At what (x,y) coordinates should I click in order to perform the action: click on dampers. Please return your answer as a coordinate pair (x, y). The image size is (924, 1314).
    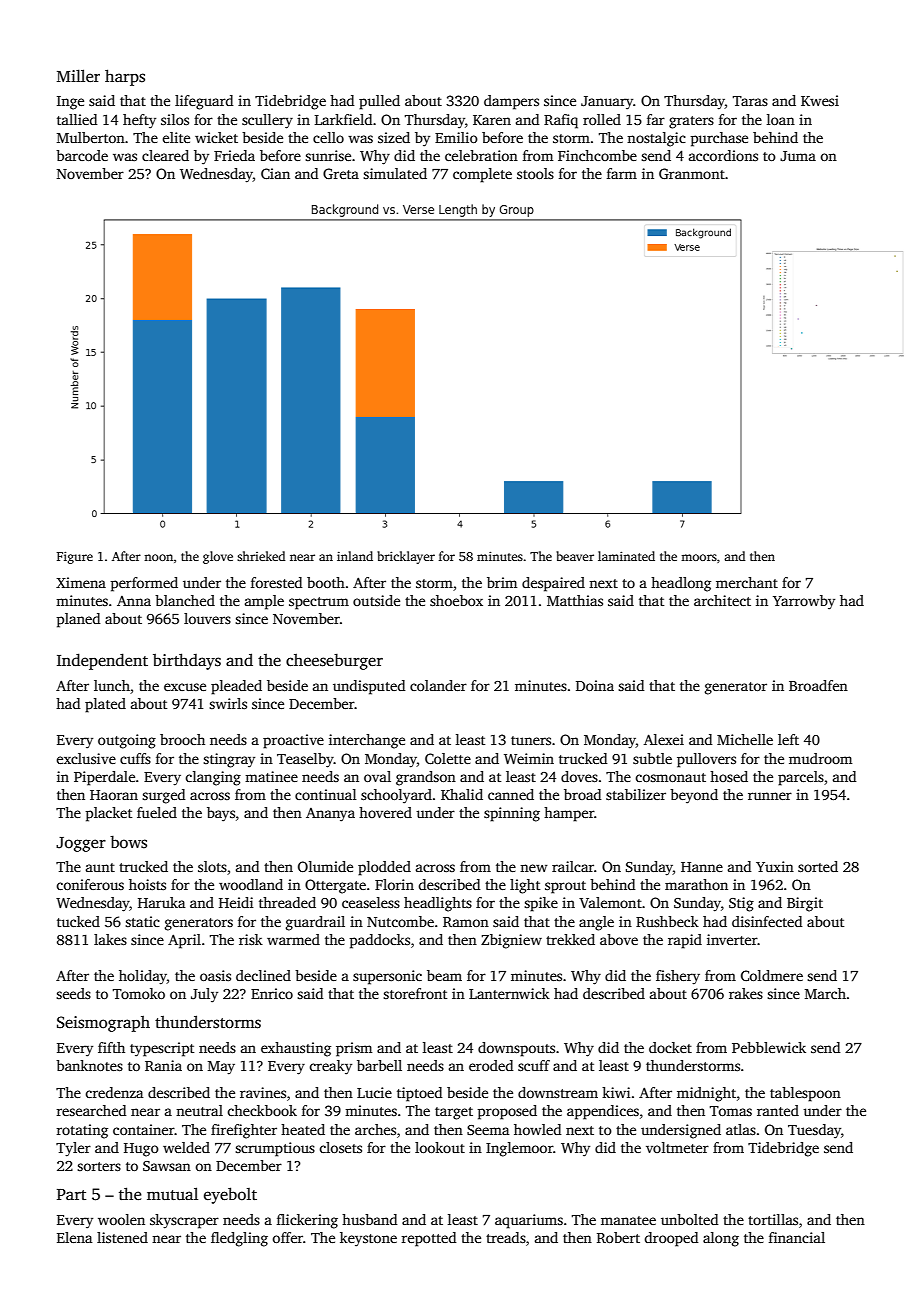
    Looking at the image, I should click on (511, 102).
